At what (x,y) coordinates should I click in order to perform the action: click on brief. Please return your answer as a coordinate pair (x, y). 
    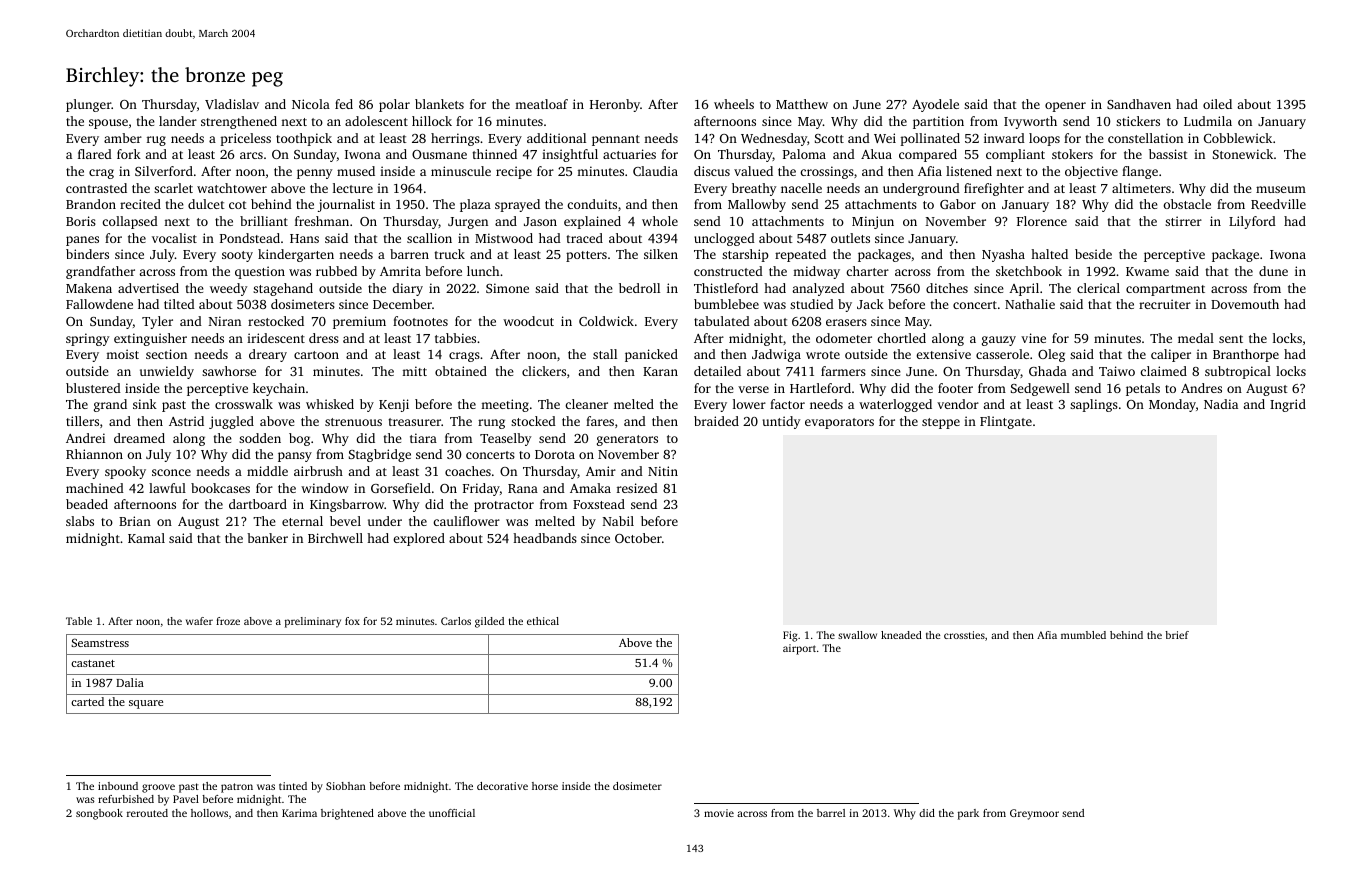
    Looking at the image, I should click on (1177, 635).
